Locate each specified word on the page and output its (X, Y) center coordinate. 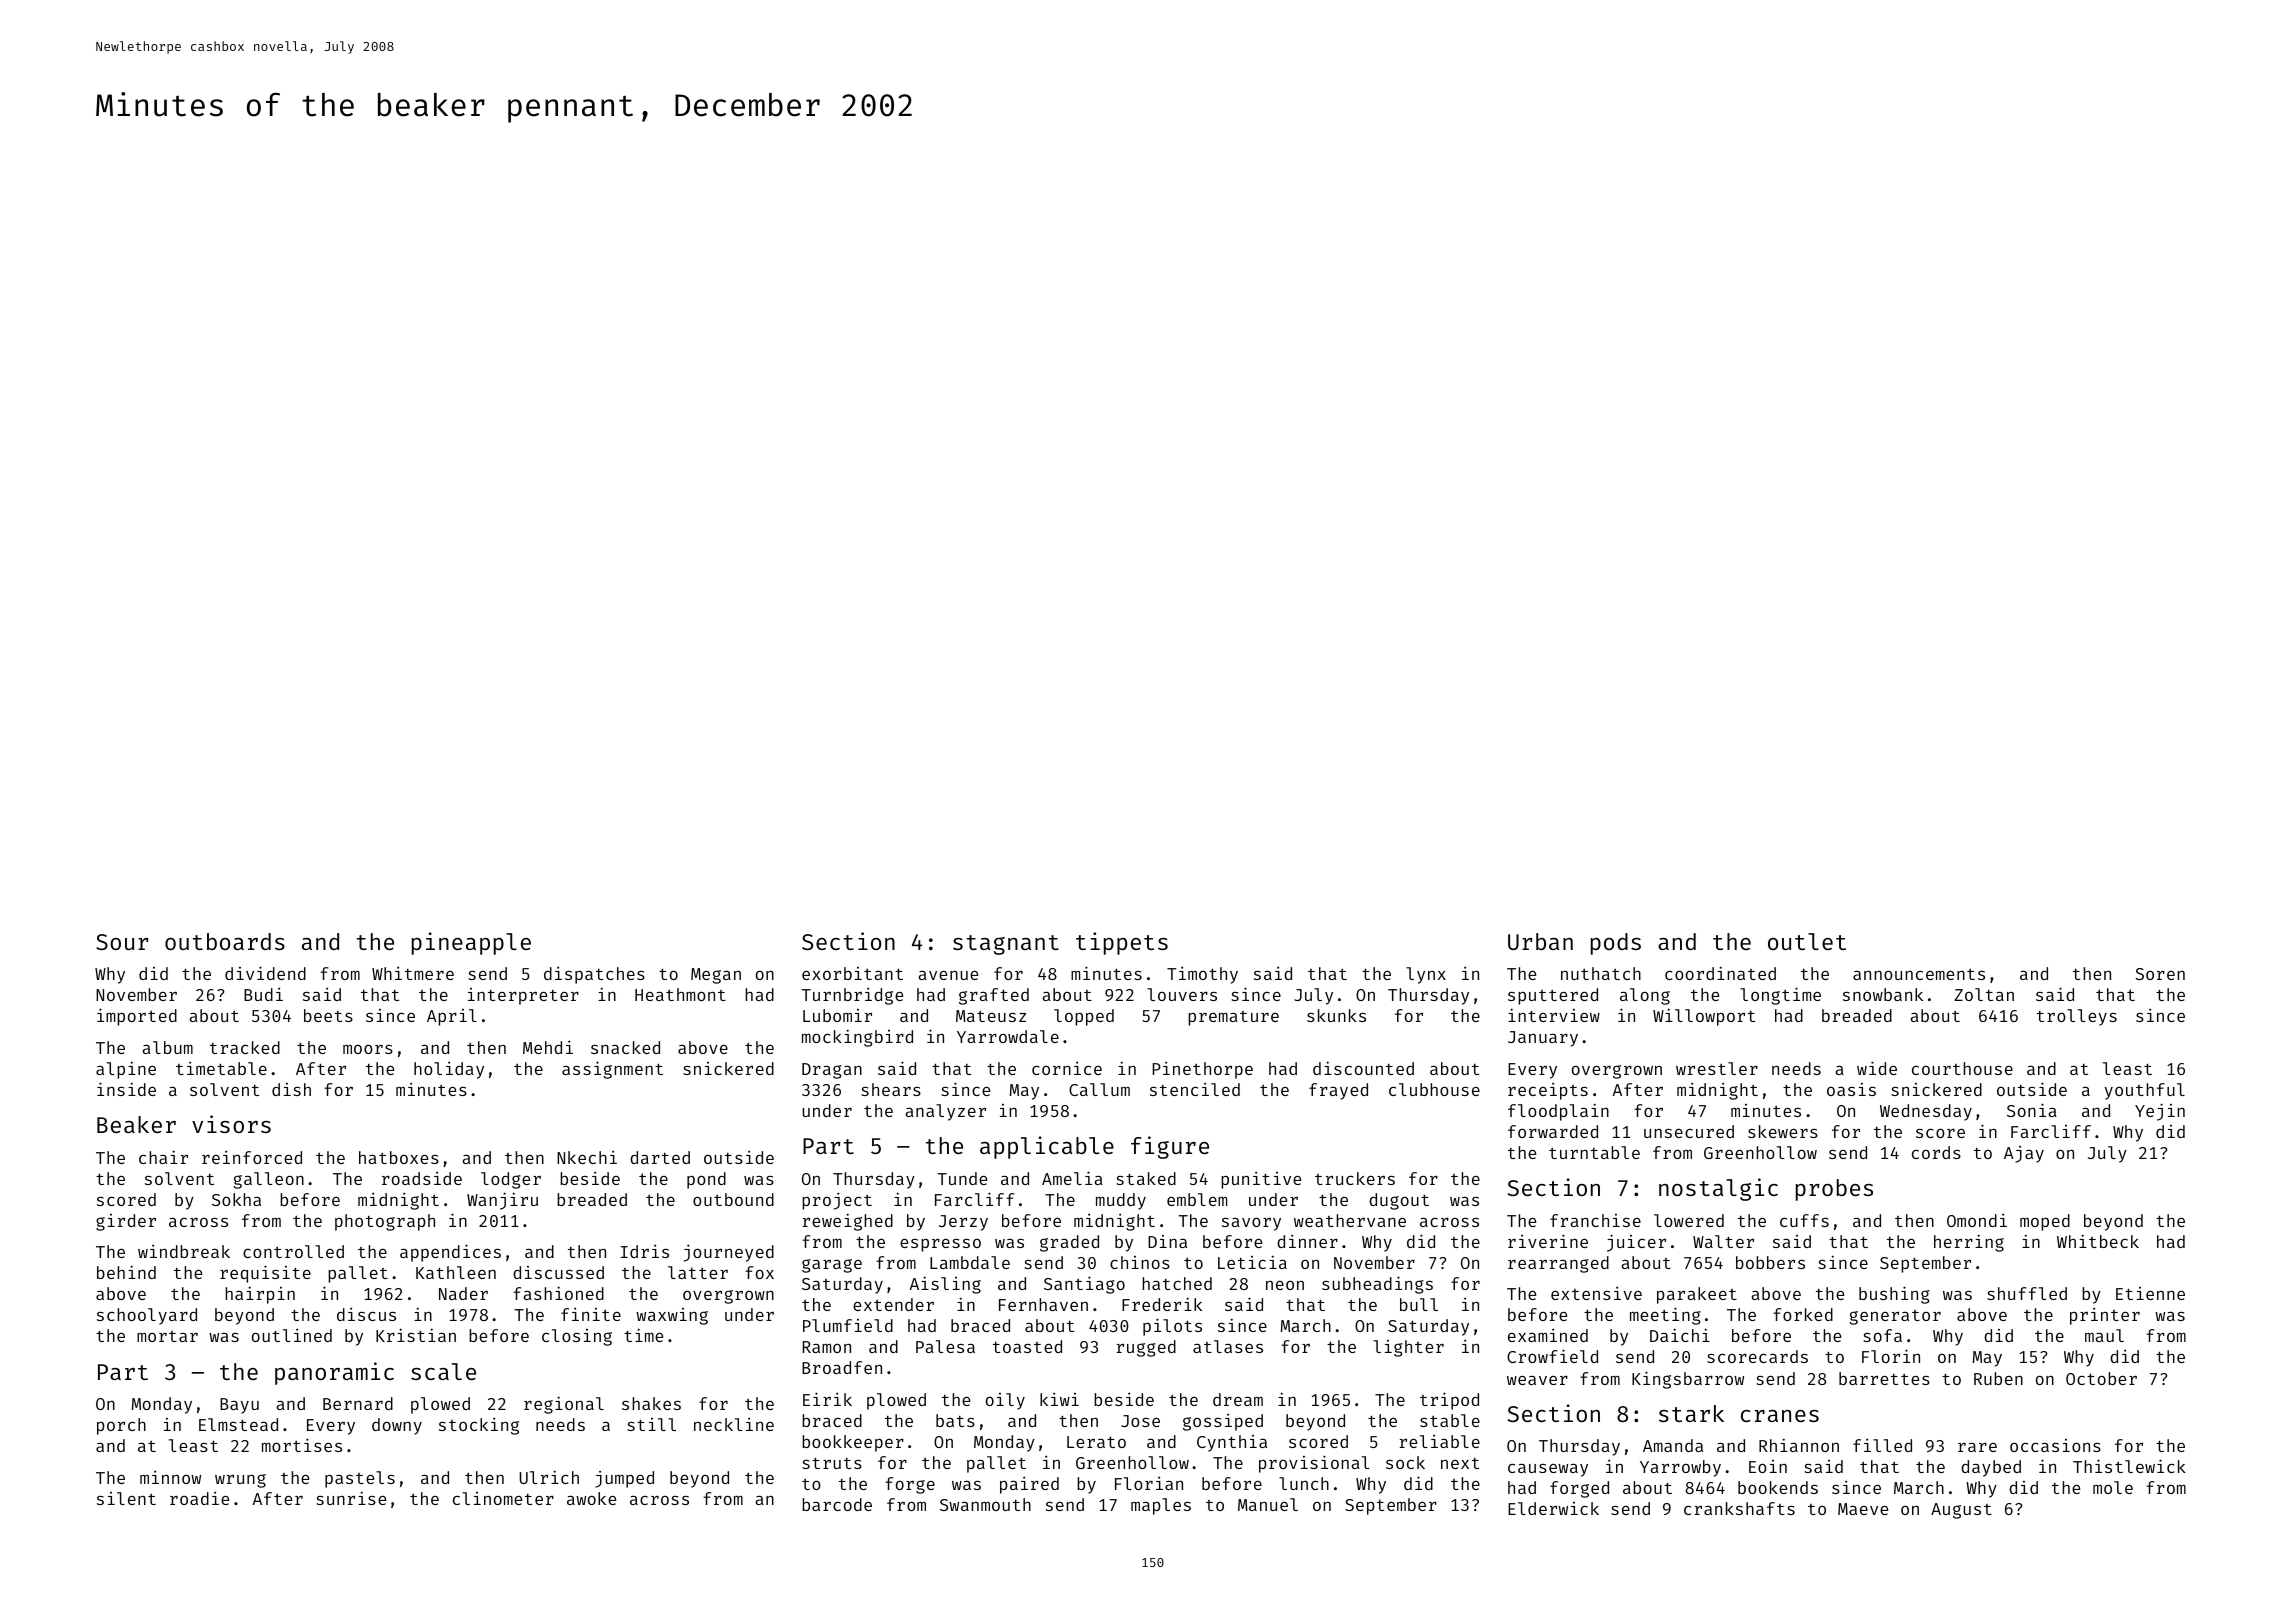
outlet (1807, 941)
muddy (1121, 1201)
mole (2113, 1487)
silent (126, 1498)
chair (163, 1157)
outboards (225, 941)
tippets (1122, 943)
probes (1834, 1190)
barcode (837, 1504)
